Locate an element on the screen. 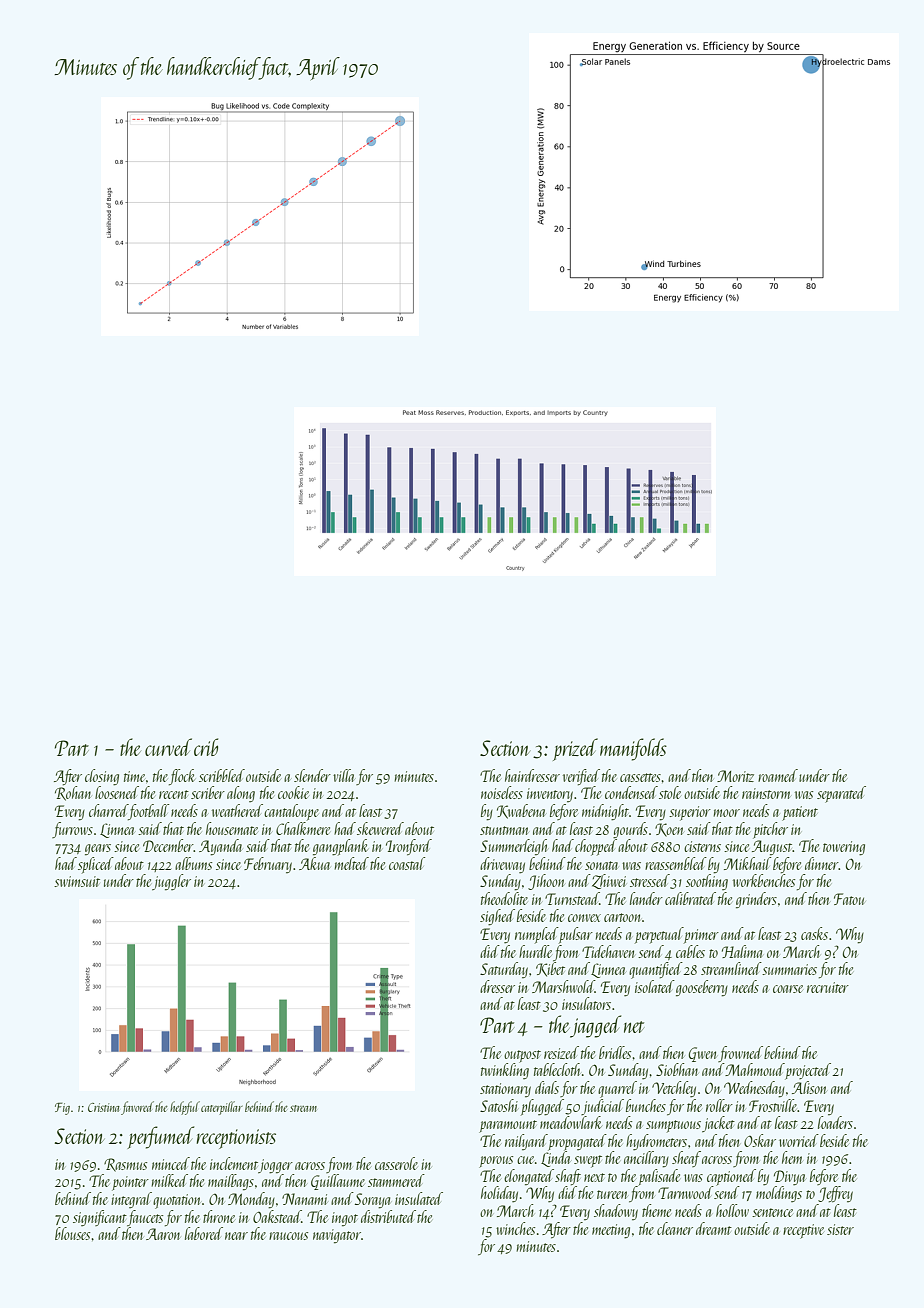 This screenshot has height=1308, width=924. superior is located at coordinates (690, 813).
